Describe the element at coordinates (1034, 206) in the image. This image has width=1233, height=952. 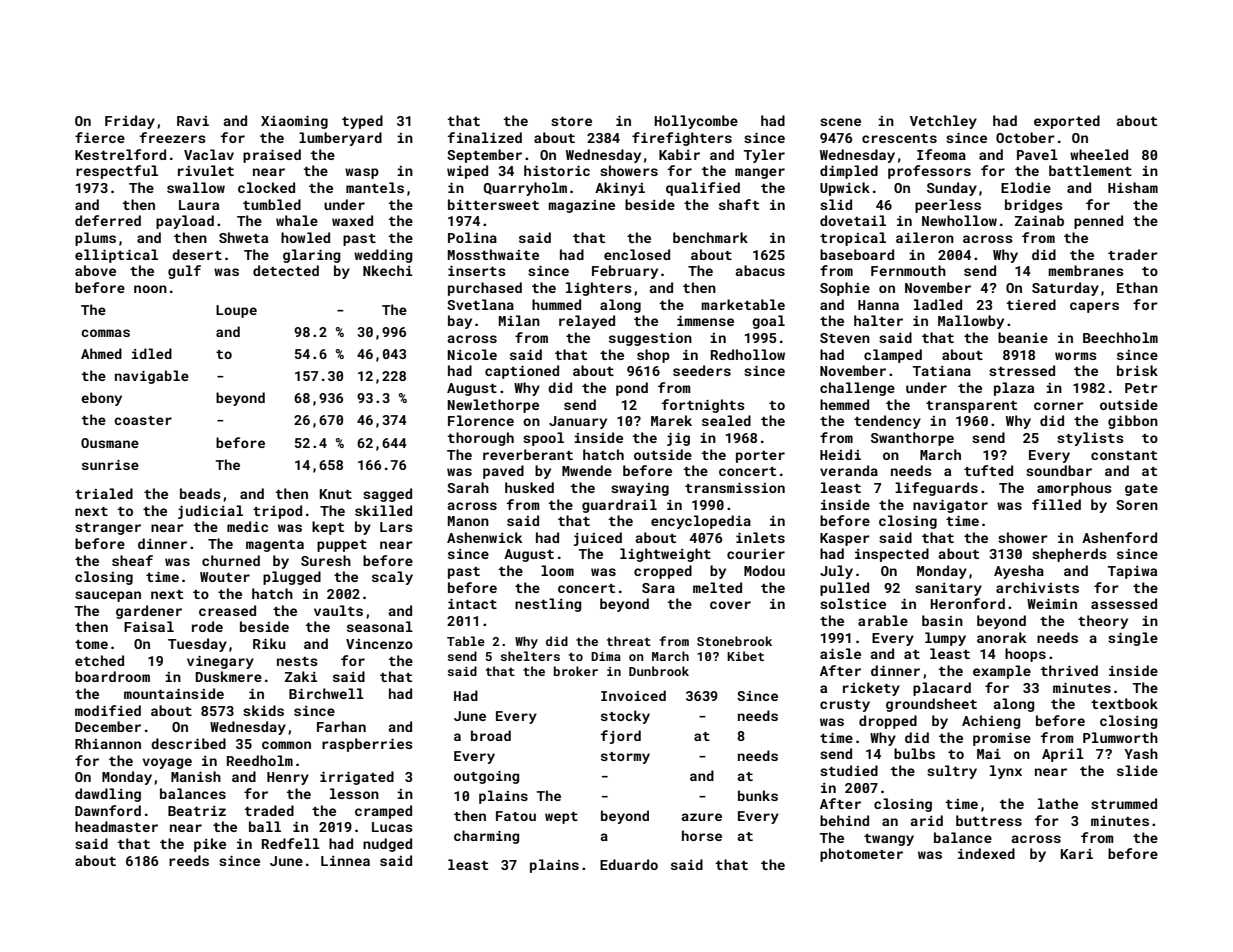
I see `bridges` at that location.
